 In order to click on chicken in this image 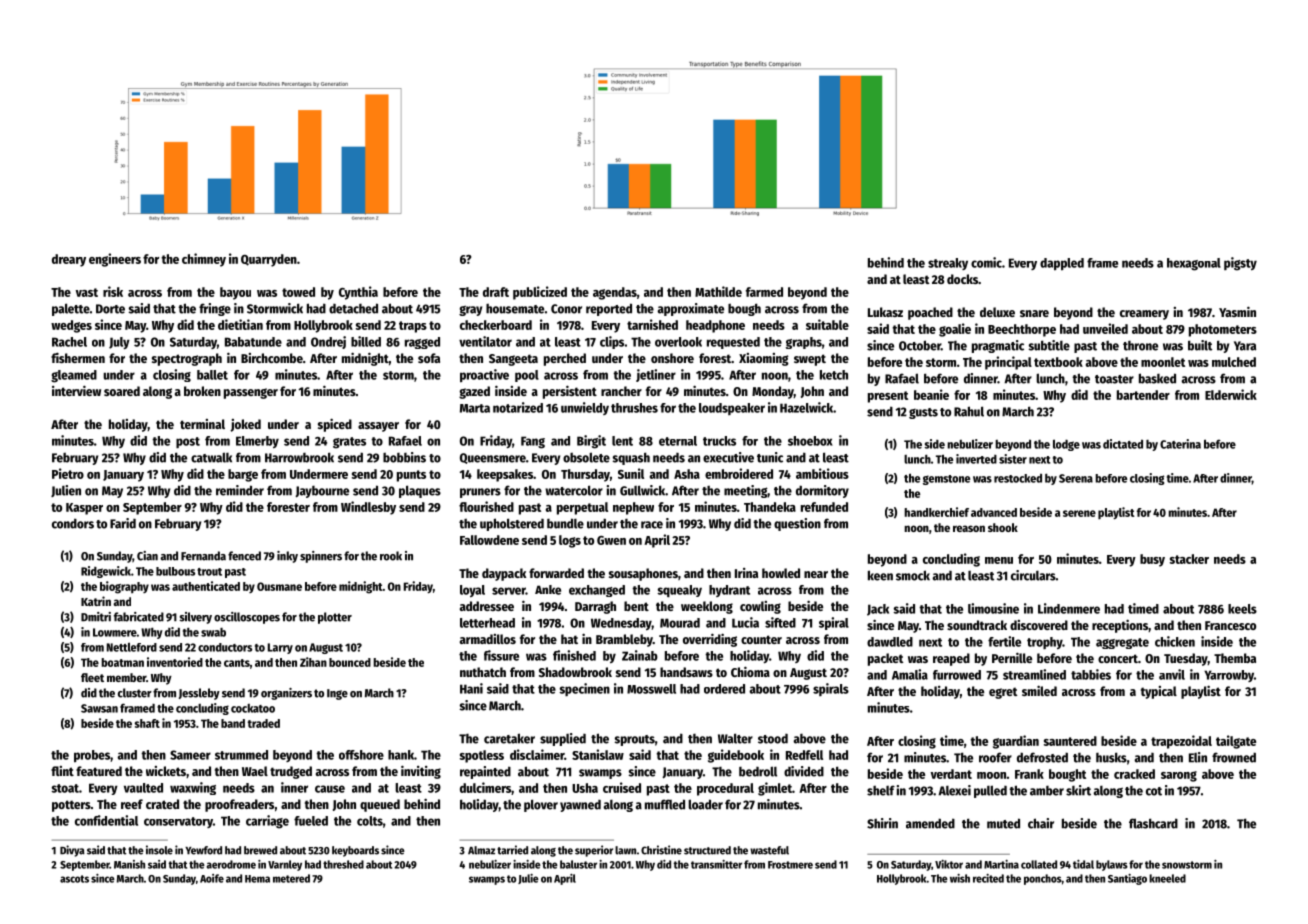, I will do `click(1175, 641)`.
